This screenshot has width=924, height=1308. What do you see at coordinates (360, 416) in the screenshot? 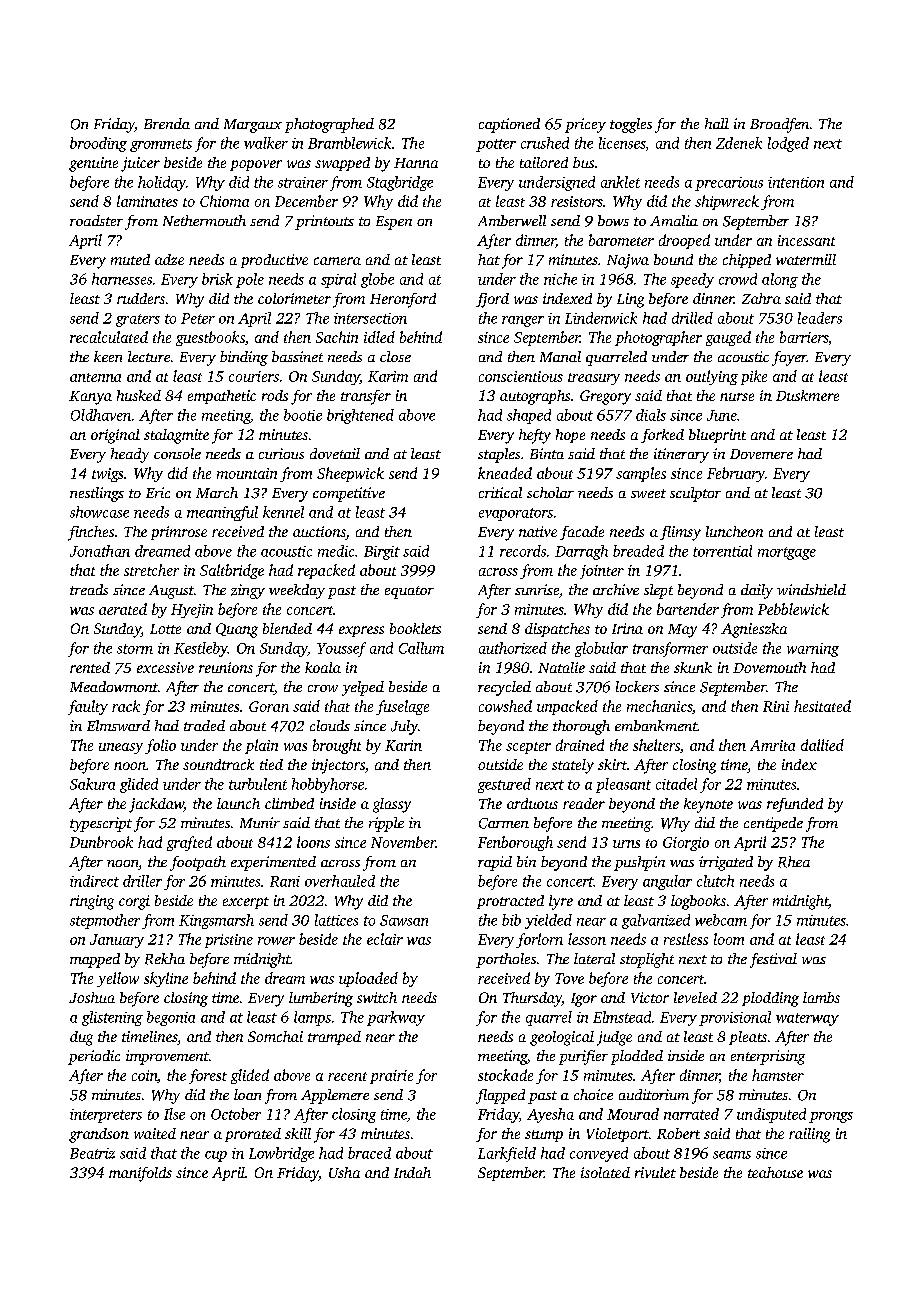
I see `brightened` at bounding box center [360, 416].
